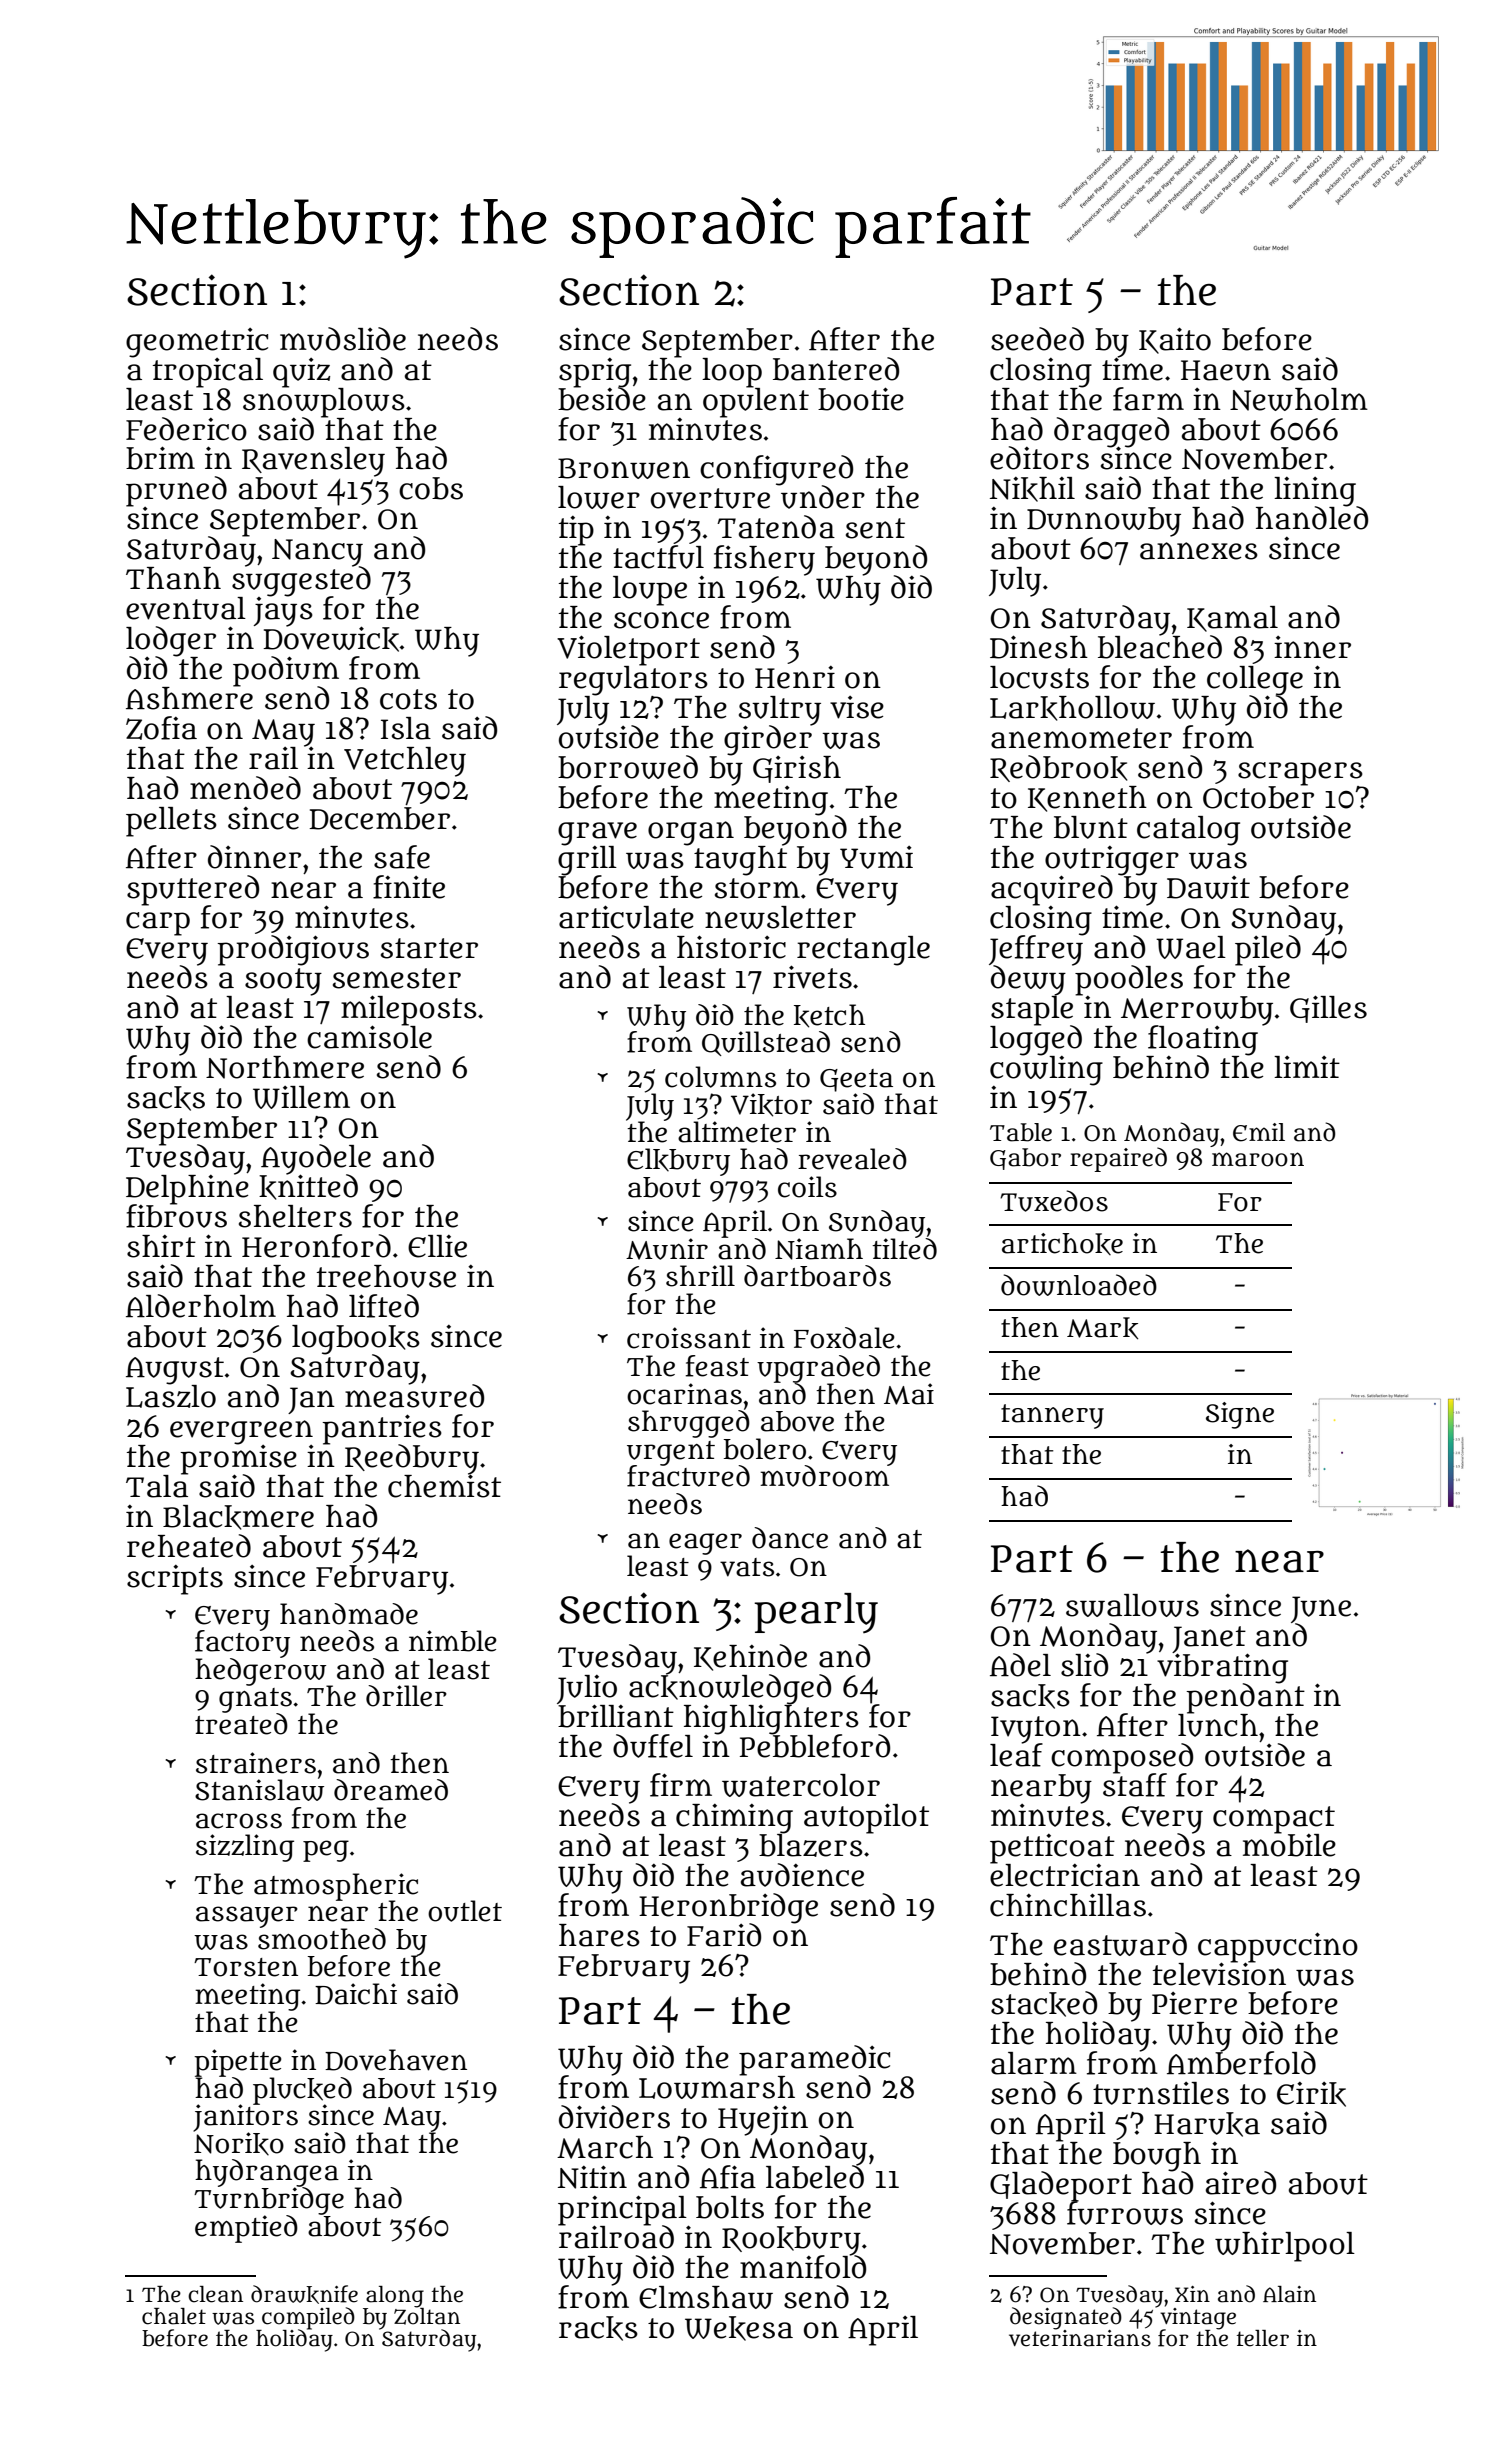  I want to click on Kaito, so click(1175, 340).
